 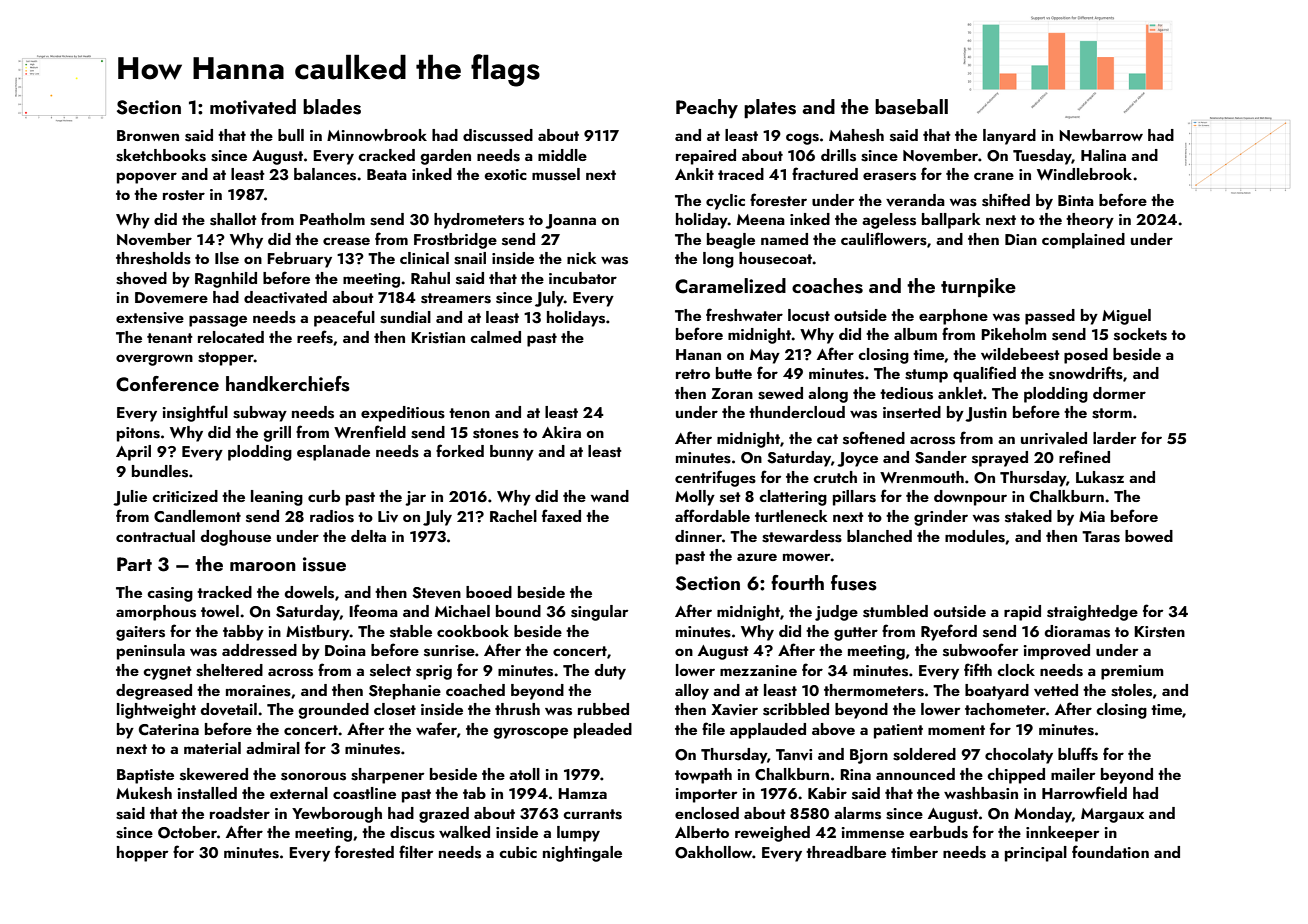 I want to click on atoll, so click(x=524, y=774).
